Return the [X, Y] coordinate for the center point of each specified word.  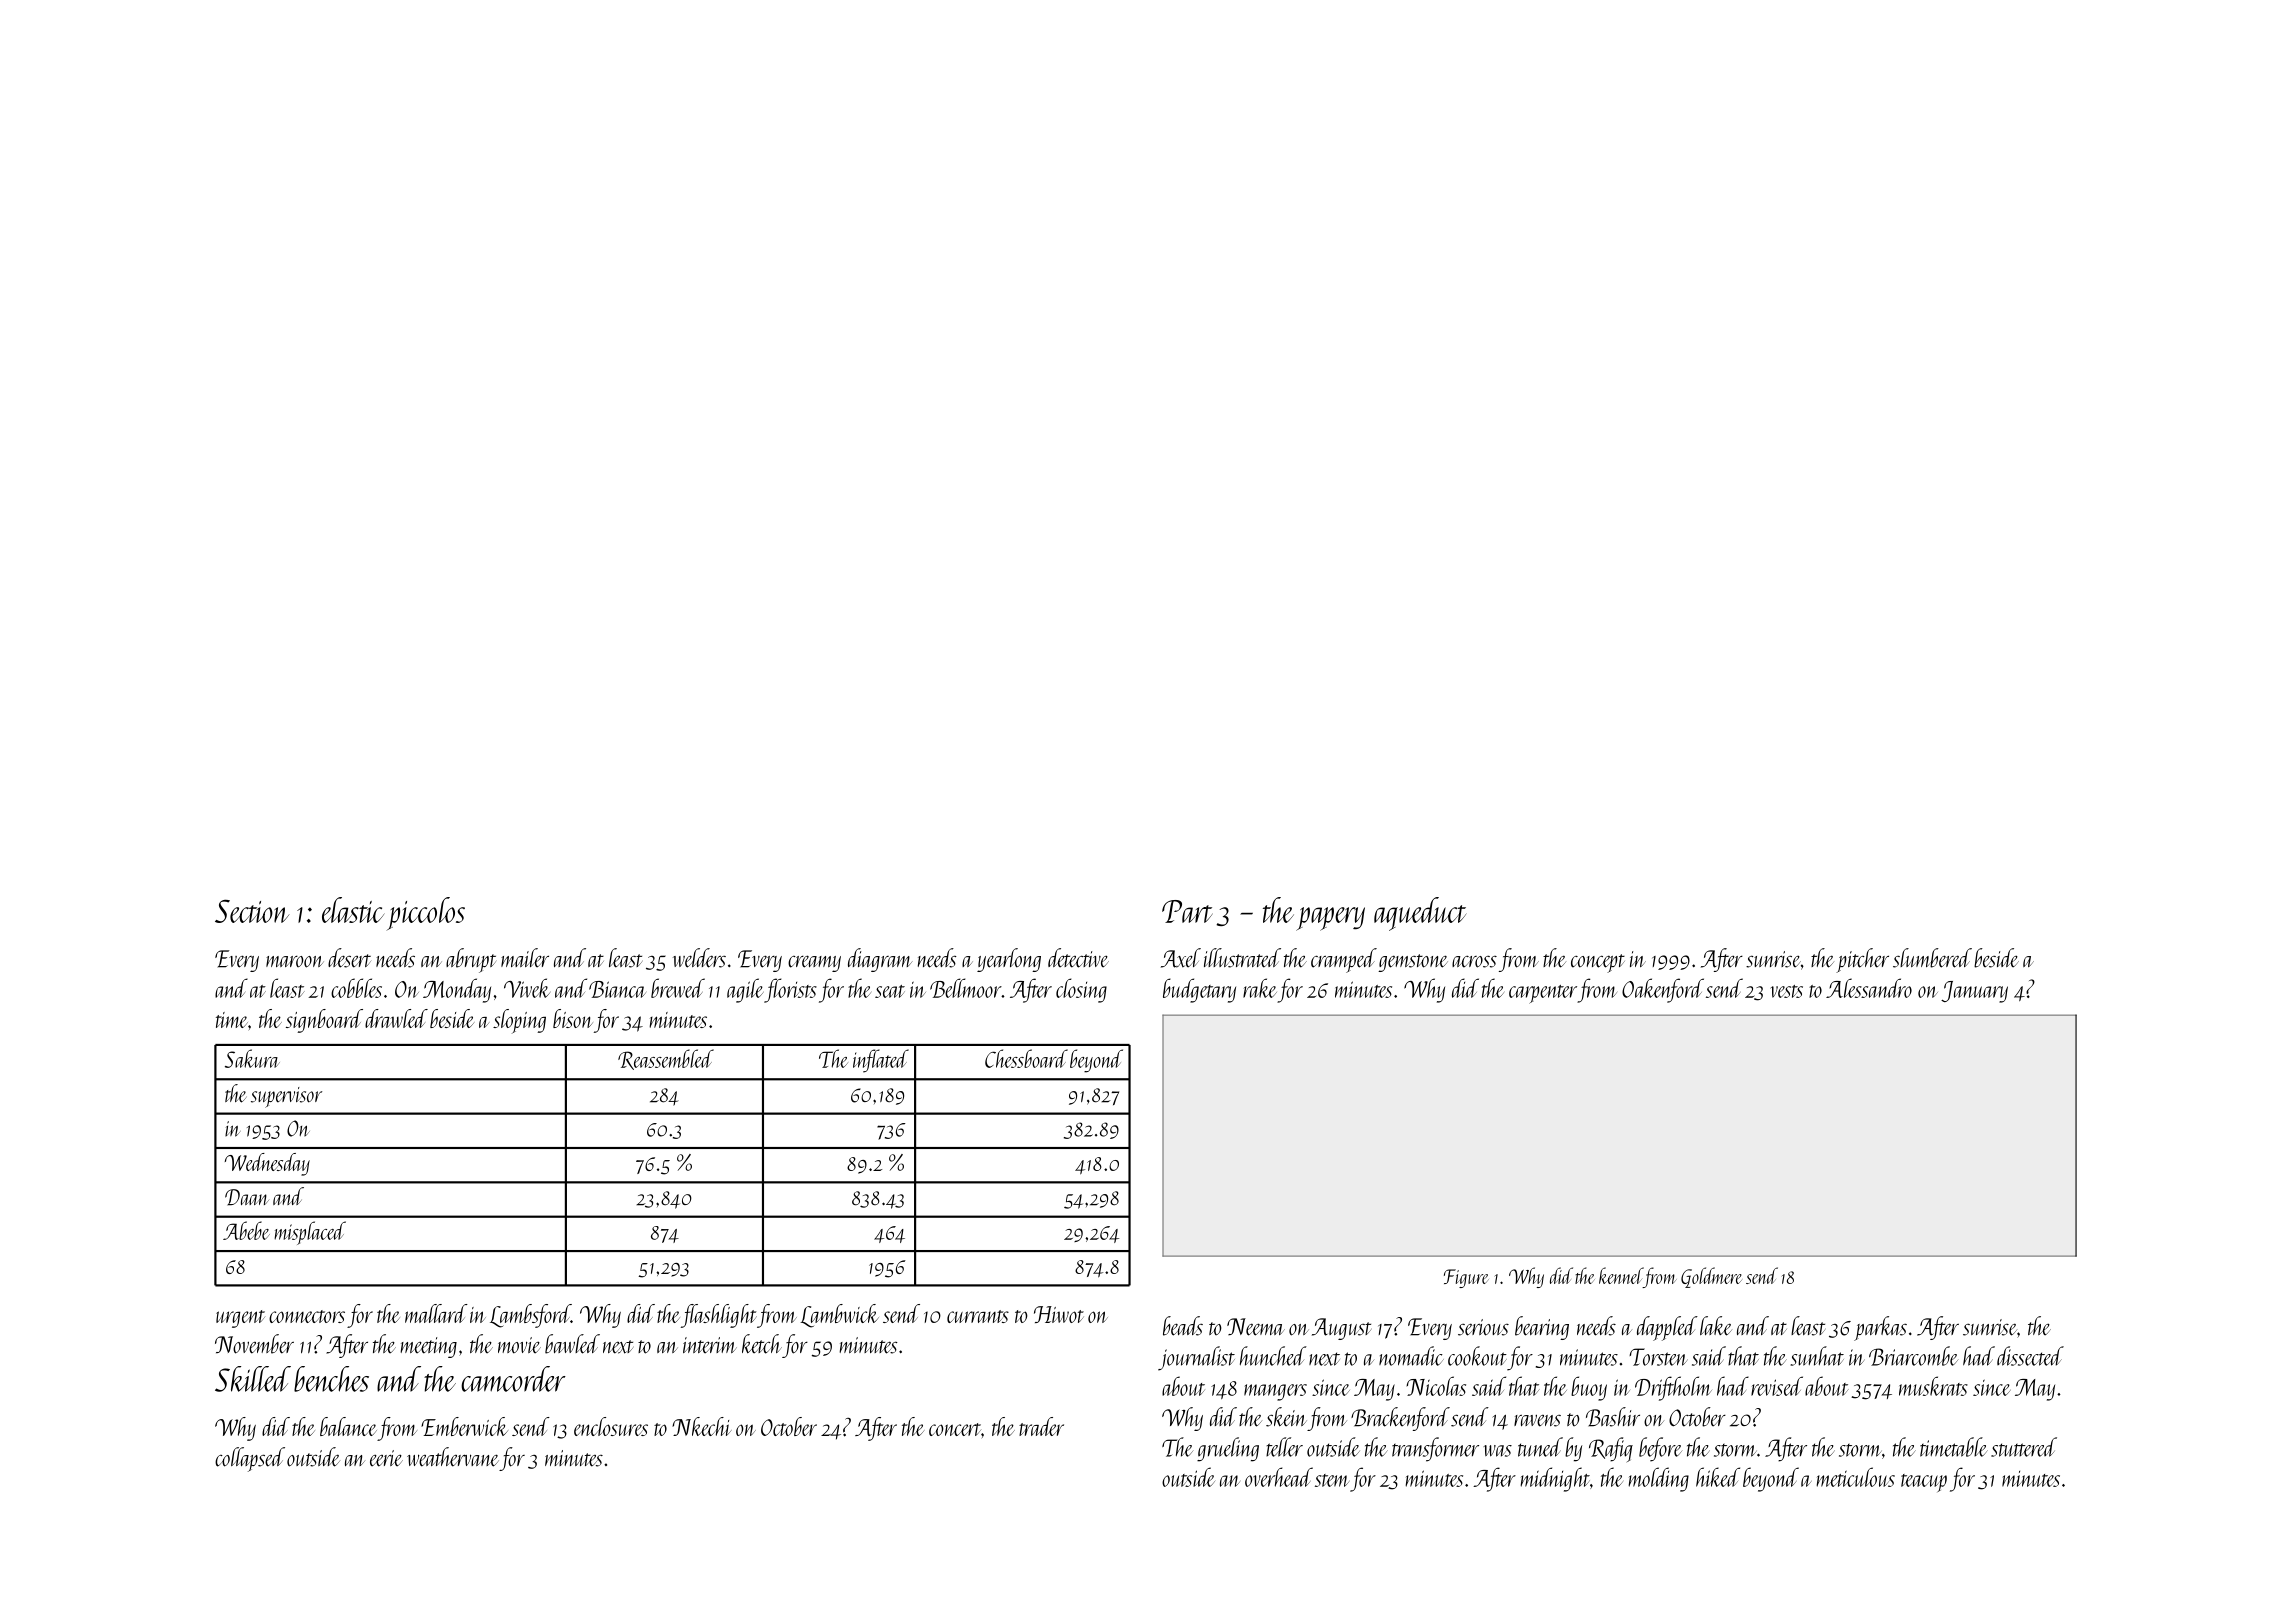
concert [955, 1429]
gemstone [1413, 963]
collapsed [250, 1459]
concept [1598, 963]
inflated [881, 1061]
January [1974, 992]
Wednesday [267, 1164]
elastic [353, 910]
